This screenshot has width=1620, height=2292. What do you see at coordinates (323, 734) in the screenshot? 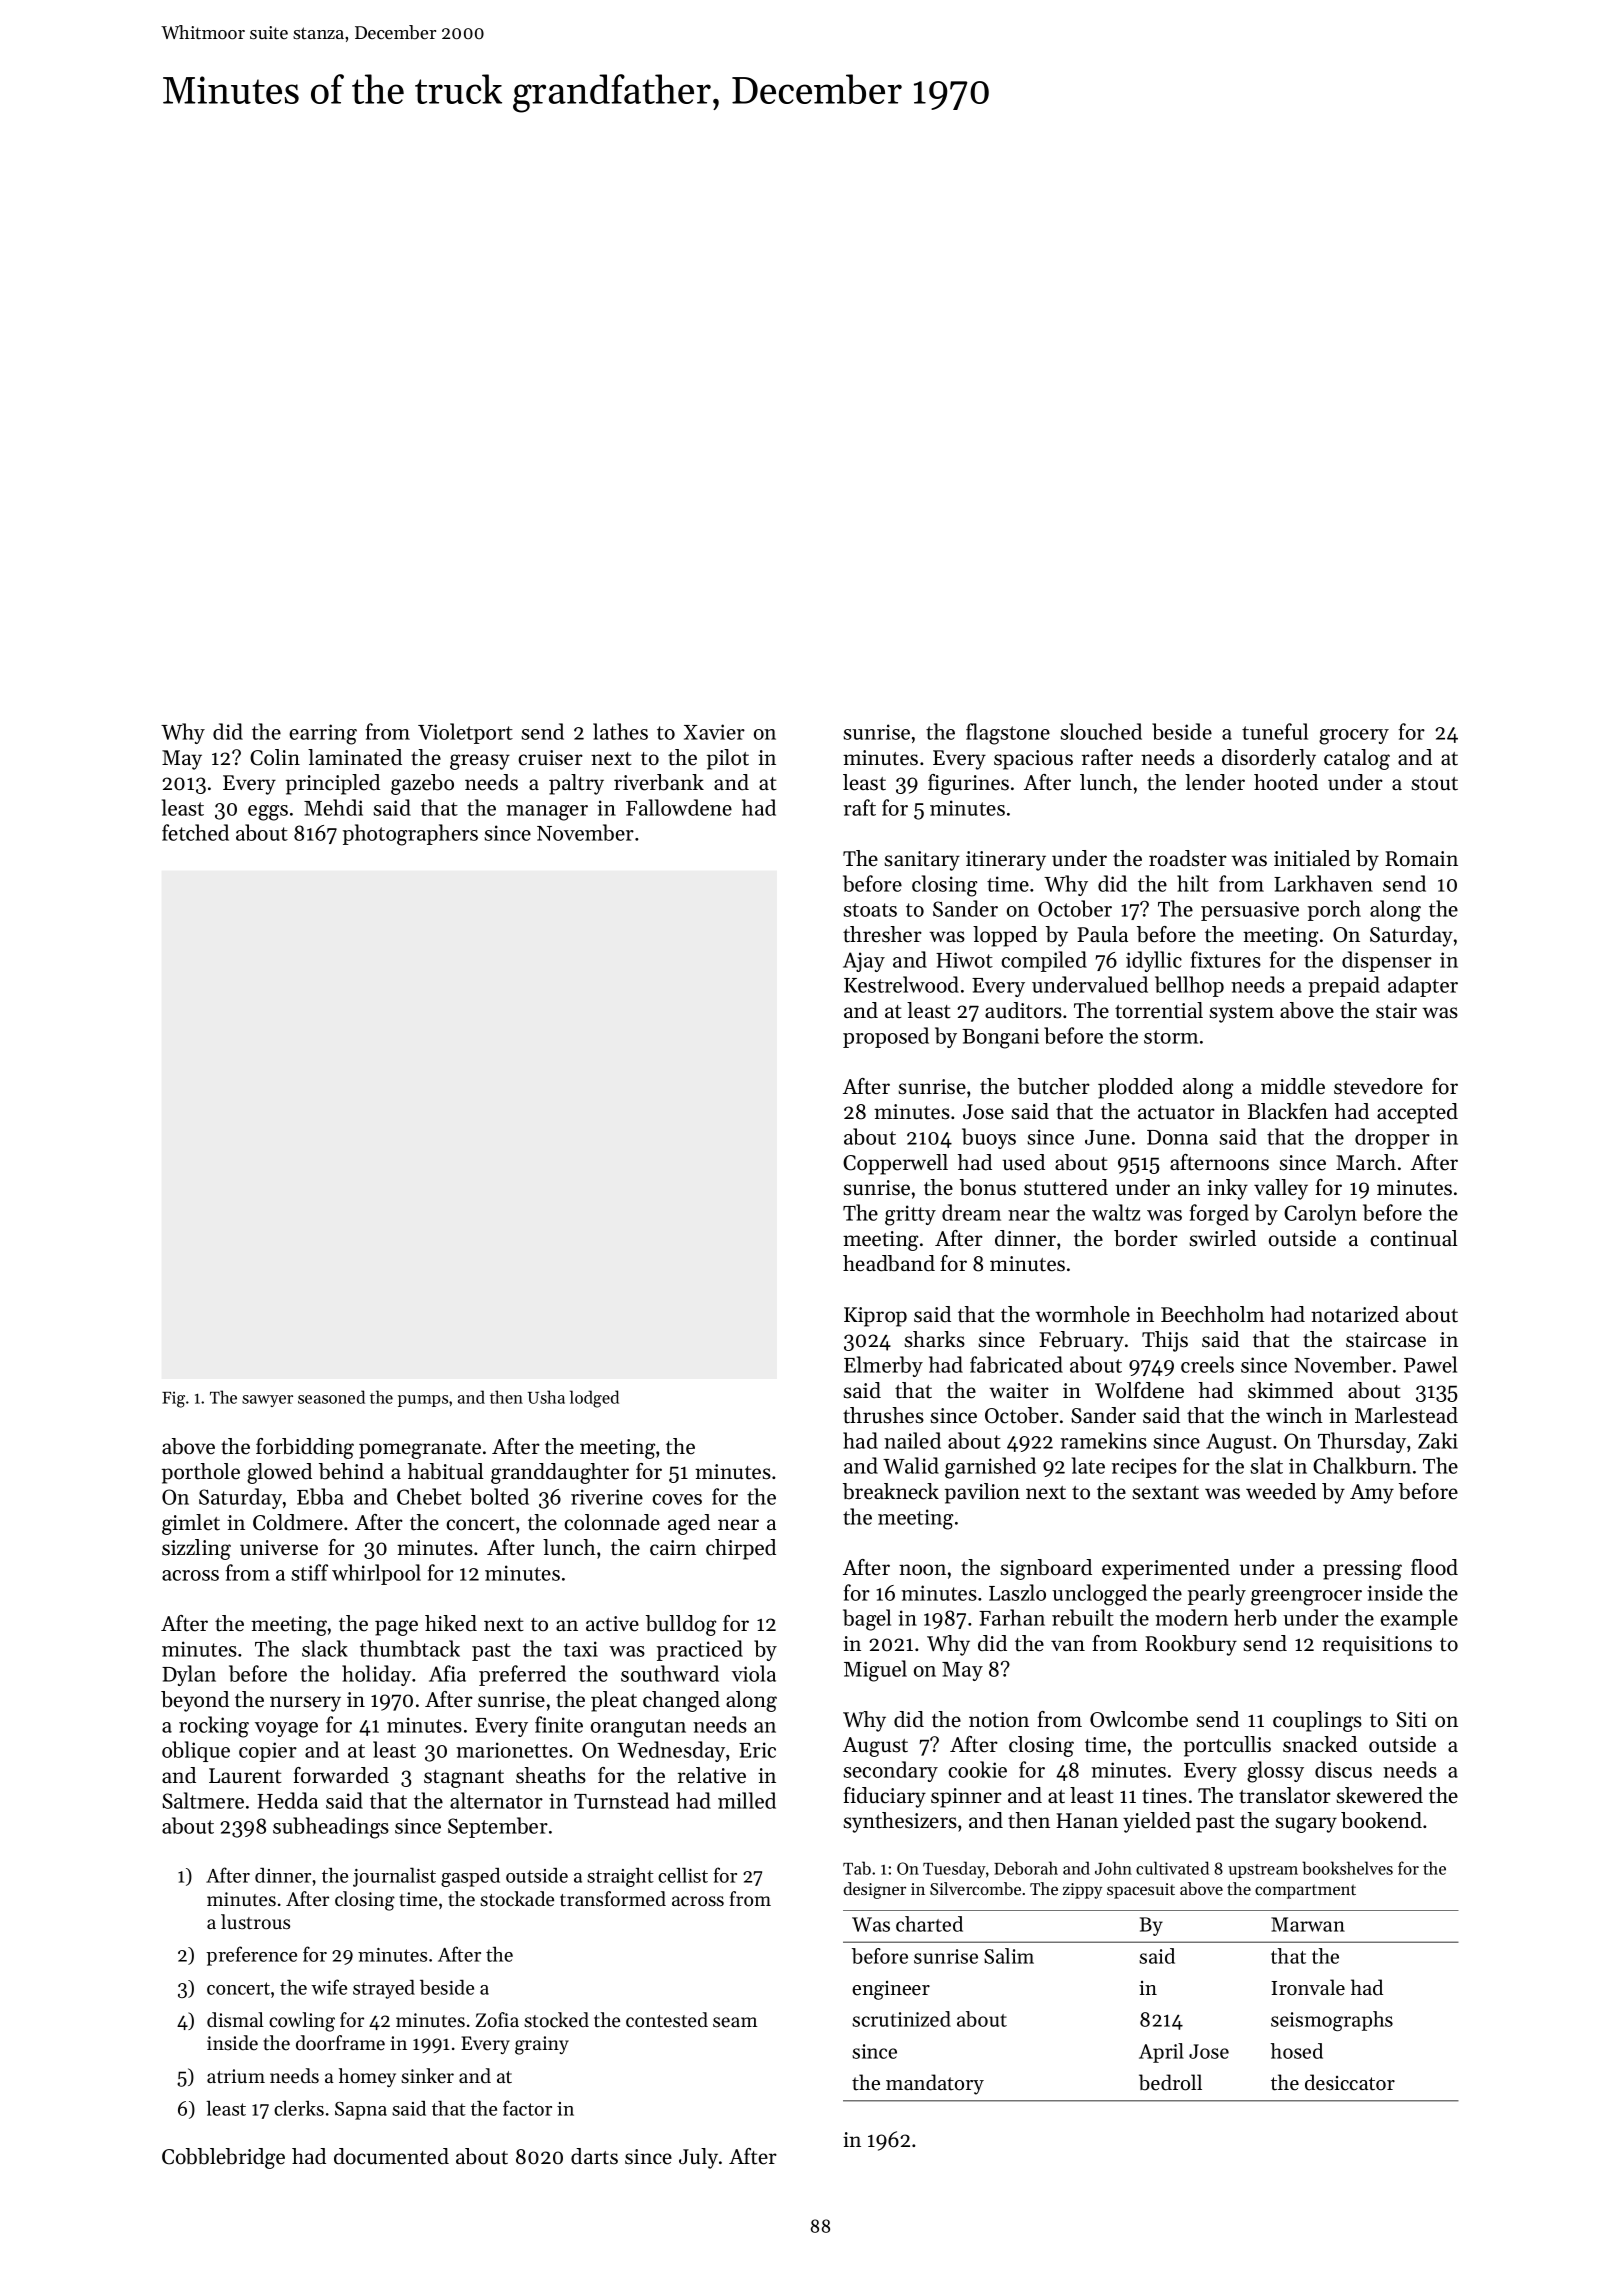
I see `earring` at bounding box center [323, 734].
